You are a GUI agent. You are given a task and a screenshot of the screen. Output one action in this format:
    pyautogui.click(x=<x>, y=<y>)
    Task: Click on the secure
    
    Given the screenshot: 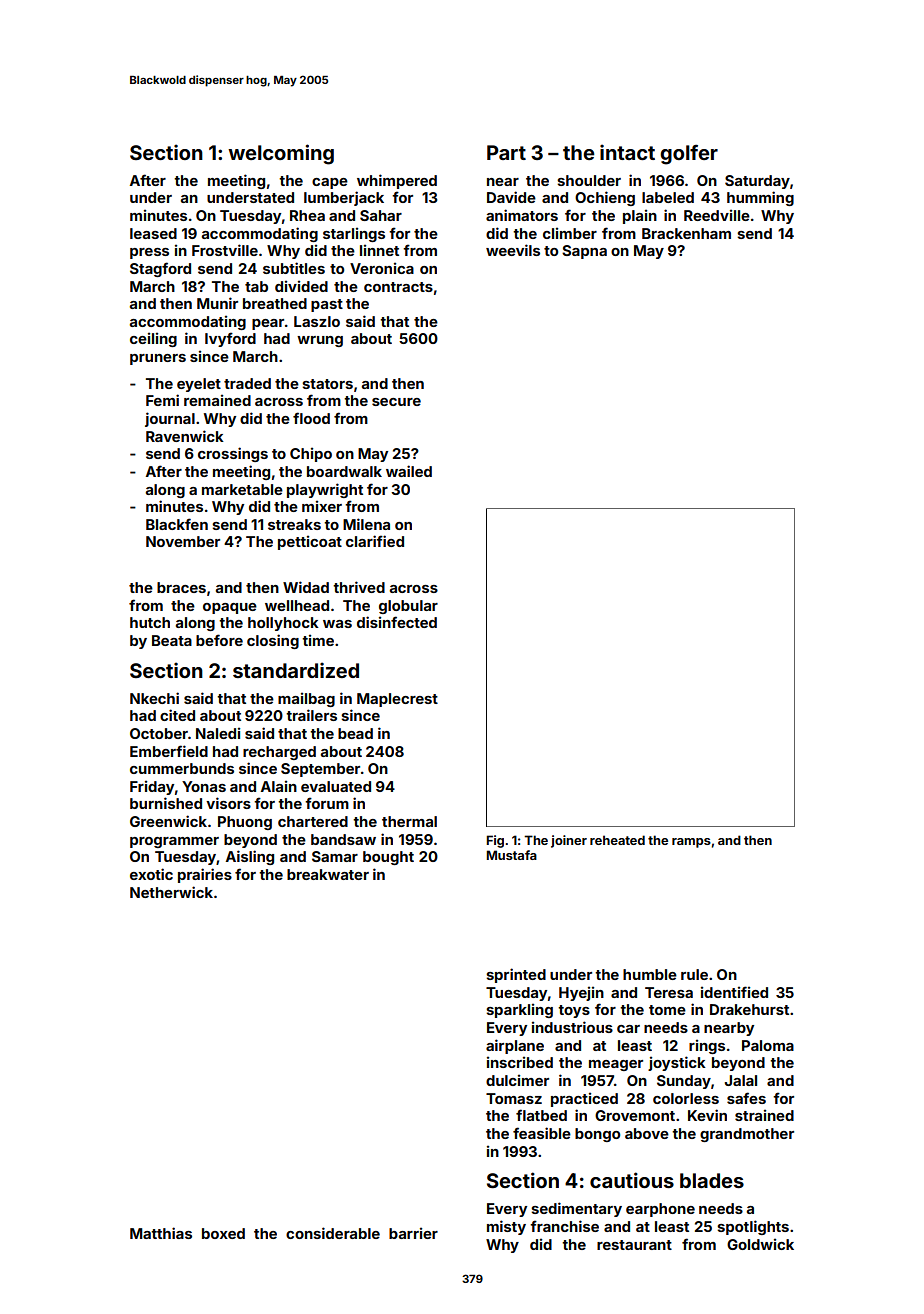 What is the action you would take?
    pyautogui.click(x=396, y=402)
